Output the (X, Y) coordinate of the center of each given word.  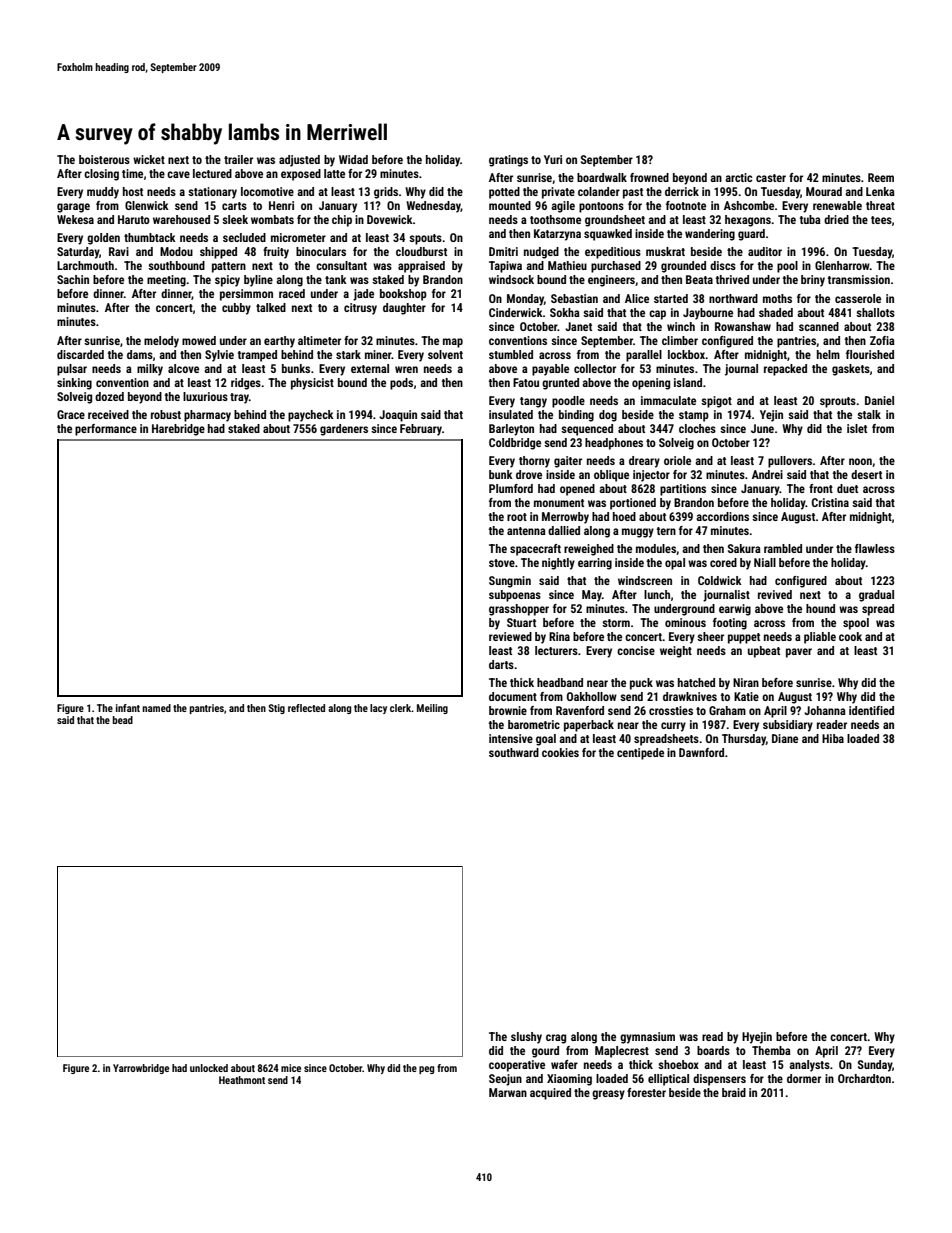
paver (799, 653)
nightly (558, 564)
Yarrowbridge (141, 1069)
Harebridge (178, 430)
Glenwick (147, 205)
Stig (276, 709)
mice (291, 1068)
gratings (508, 161)
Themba (771, 1050)
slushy (526, 1038)
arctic (738, 177)
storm (616, 623)
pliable (820, 638)
